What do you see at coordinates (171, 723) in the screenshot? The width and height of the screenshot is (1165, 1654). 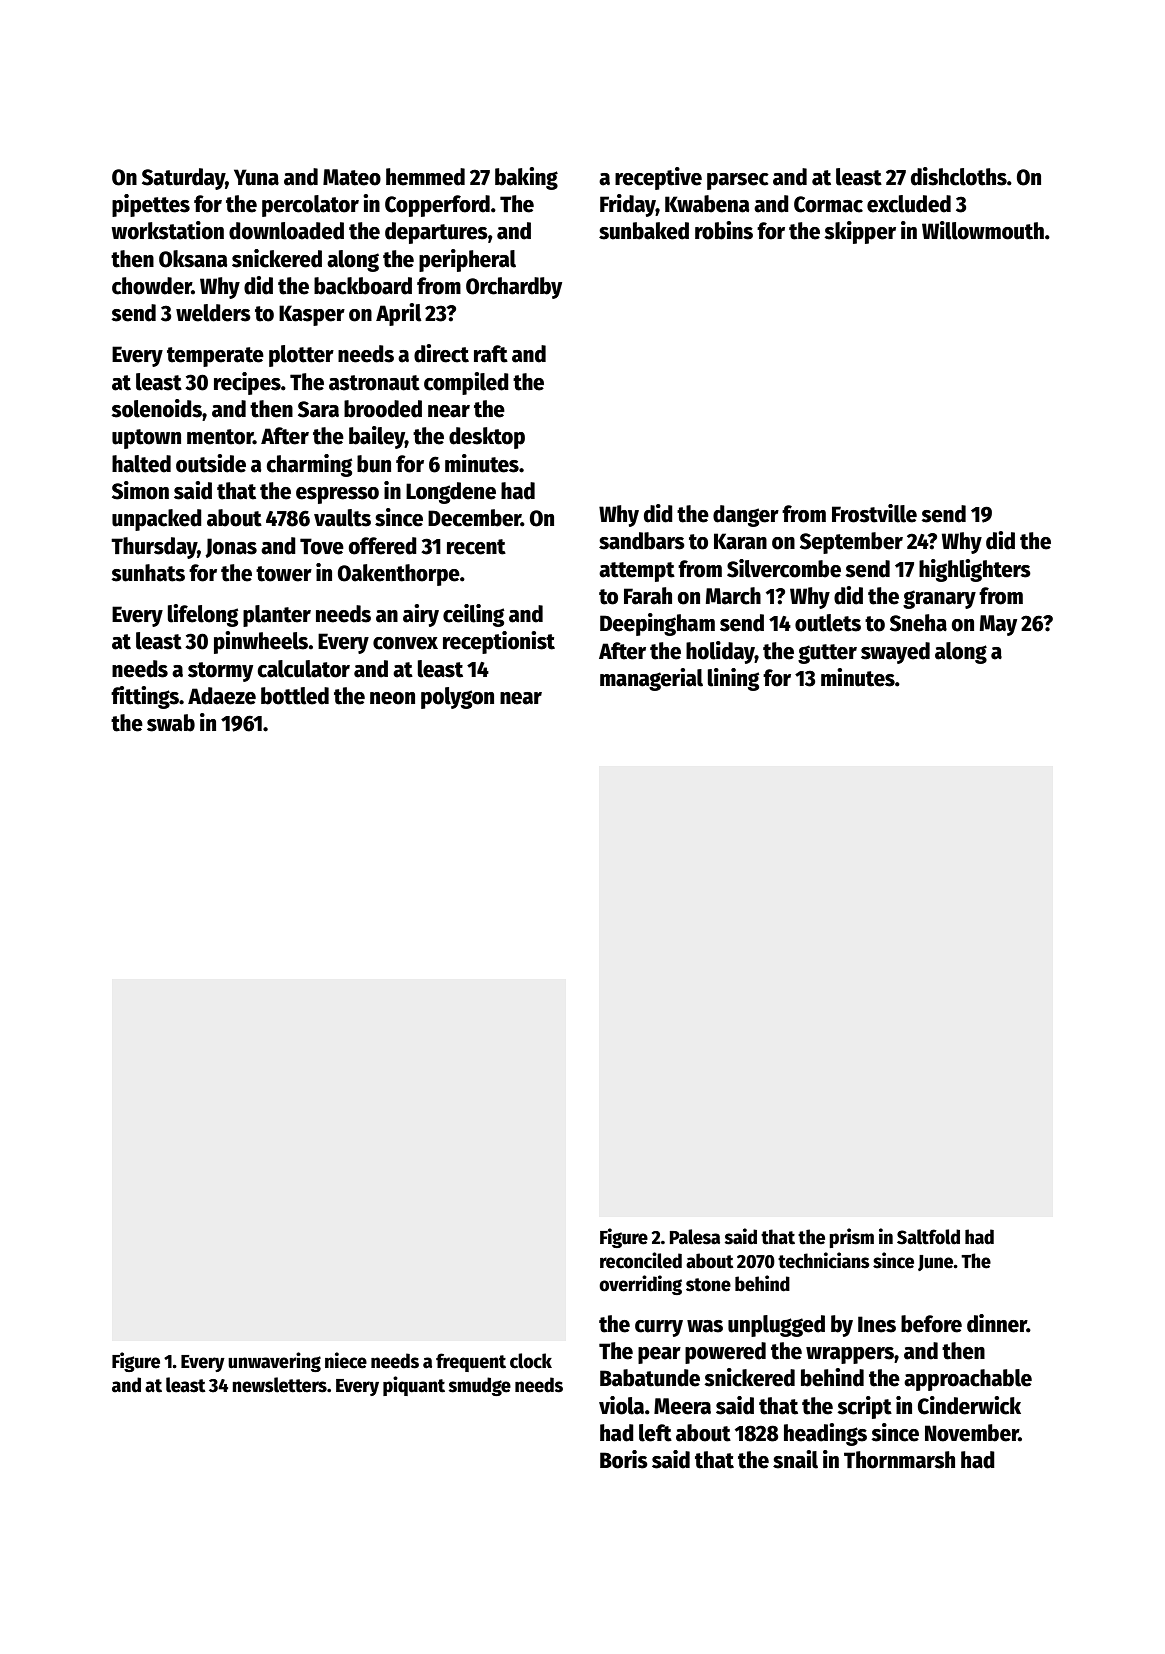 I see `swab` at bounding box center [171, 723].
